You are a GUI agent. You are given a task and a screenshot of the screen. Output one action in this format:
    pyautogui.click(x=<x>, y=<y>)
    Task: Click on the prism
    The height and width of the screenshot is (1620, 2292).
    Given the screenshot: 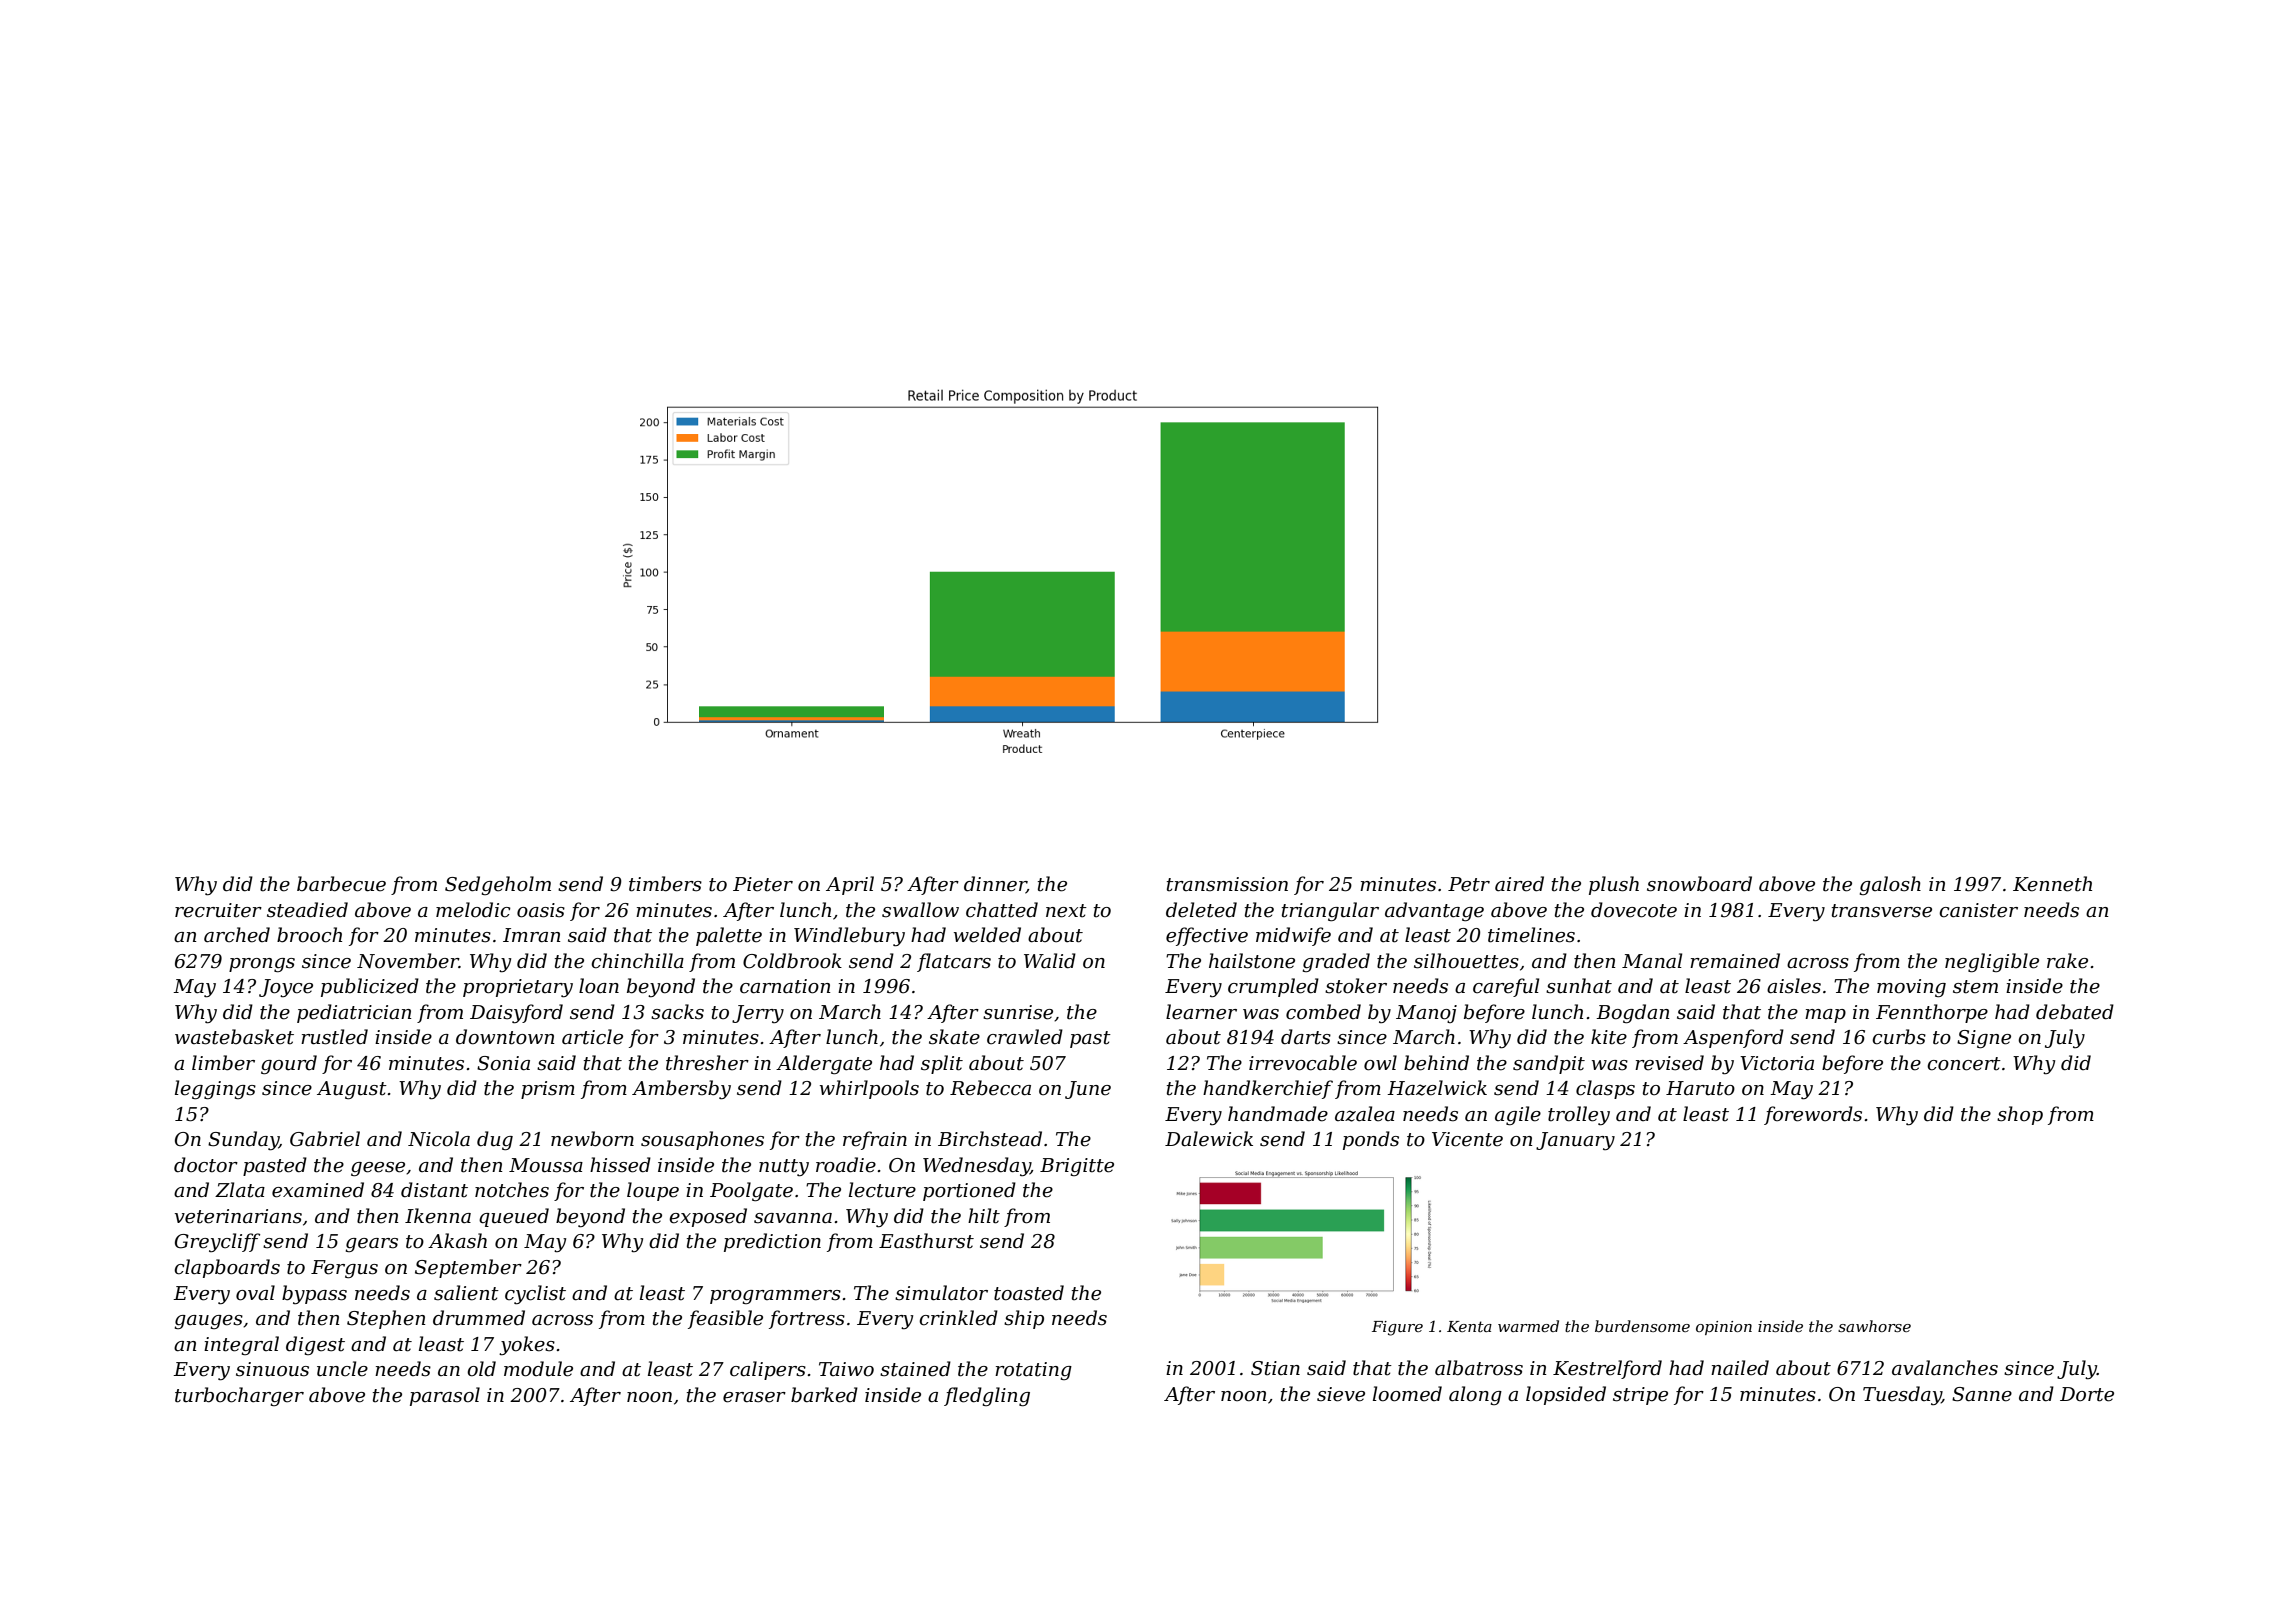 What is the action you would take?
    pyautogui.click(x=548, y=1090)
